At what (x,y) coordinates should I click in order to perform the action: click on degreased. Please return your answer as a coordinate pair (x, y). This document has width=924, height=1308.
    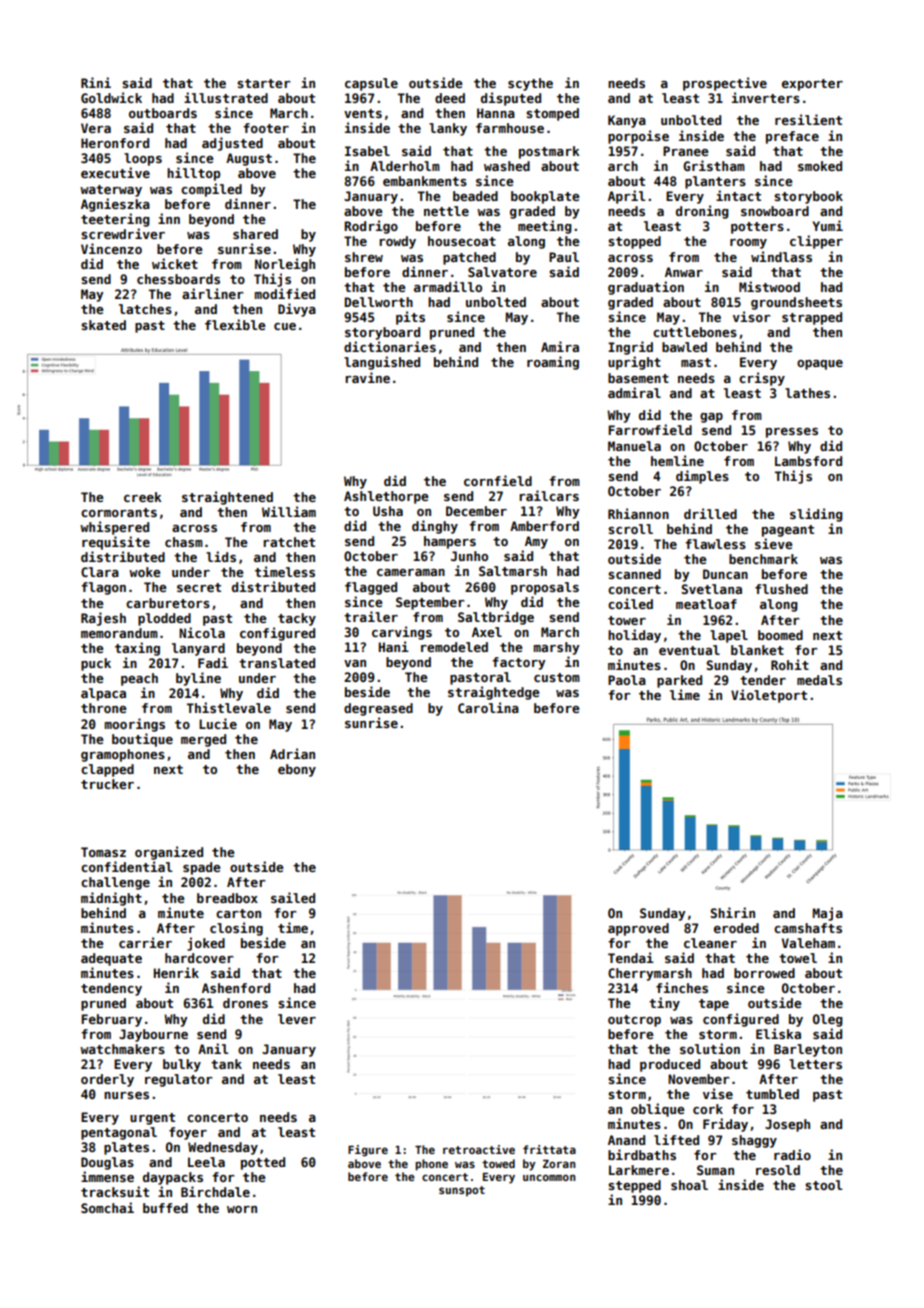
    Looking at the image, I should click on (378, 709).
